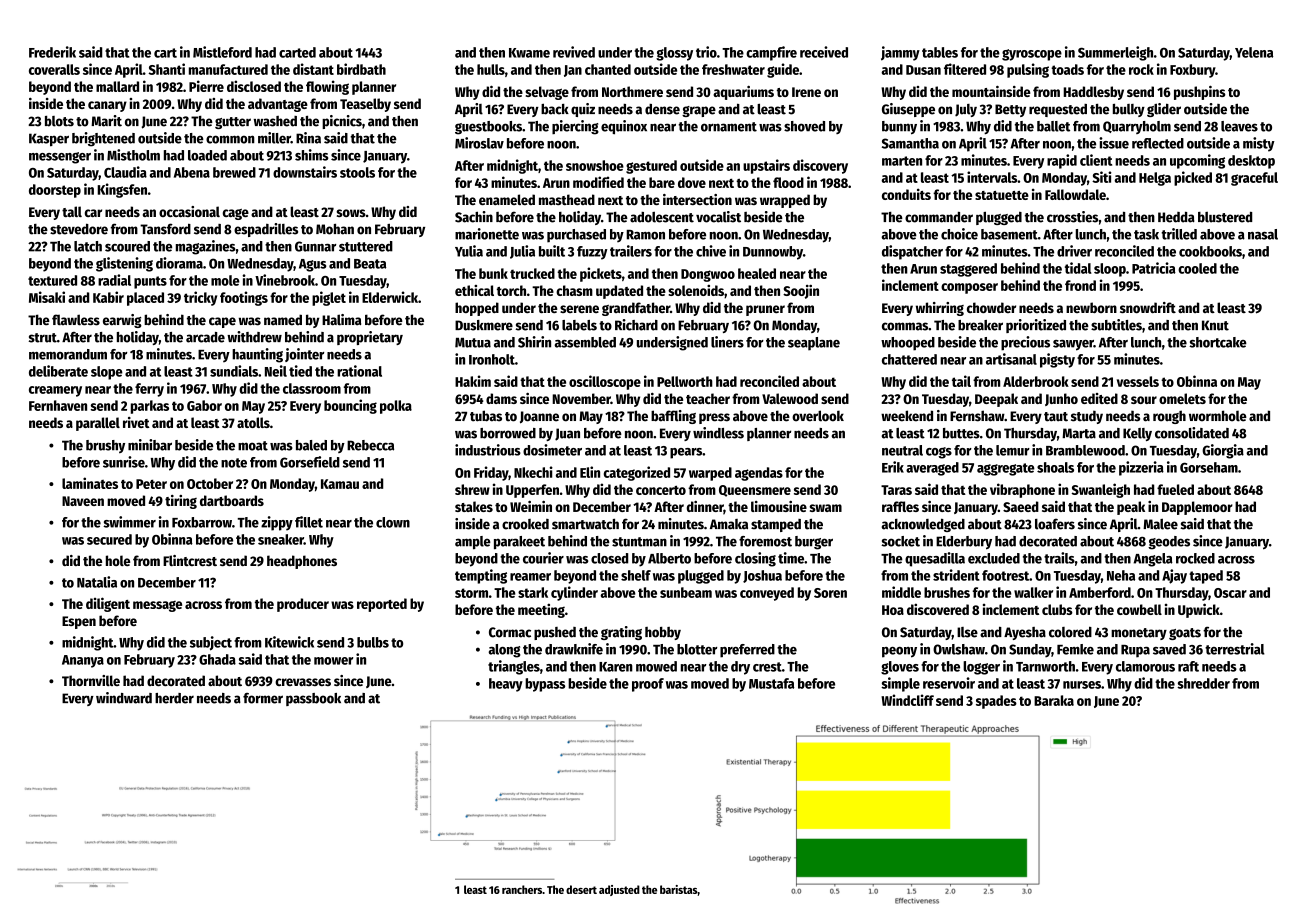  I want to click on mallard, so click(117, 86).
